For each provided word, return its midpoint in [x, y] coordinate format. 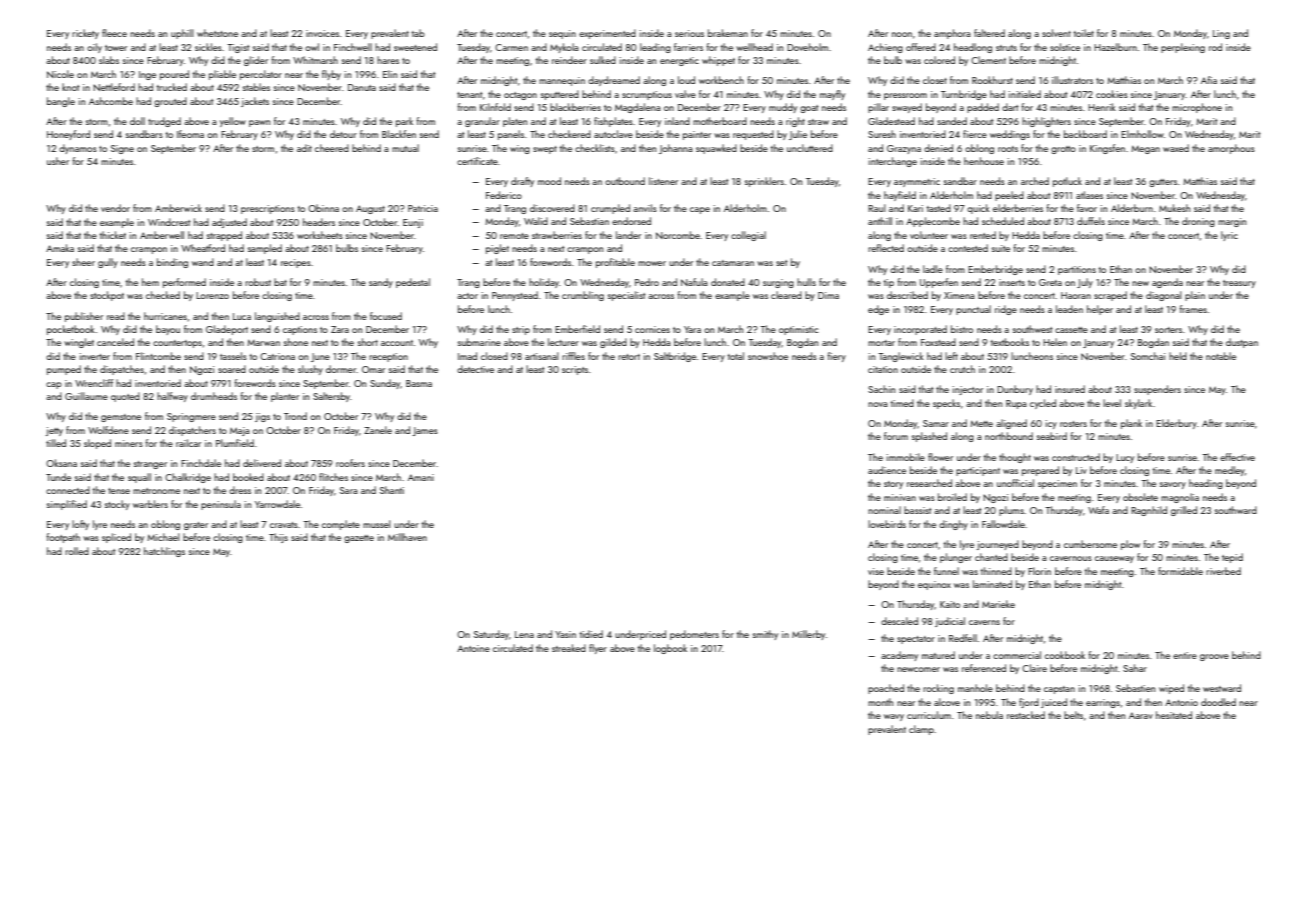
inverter [95, 356]
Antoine [473, 648]
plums [1011, 511]
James [425, 431]
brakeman [728, 33]
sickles [208, 47]
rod [1215, 47]
